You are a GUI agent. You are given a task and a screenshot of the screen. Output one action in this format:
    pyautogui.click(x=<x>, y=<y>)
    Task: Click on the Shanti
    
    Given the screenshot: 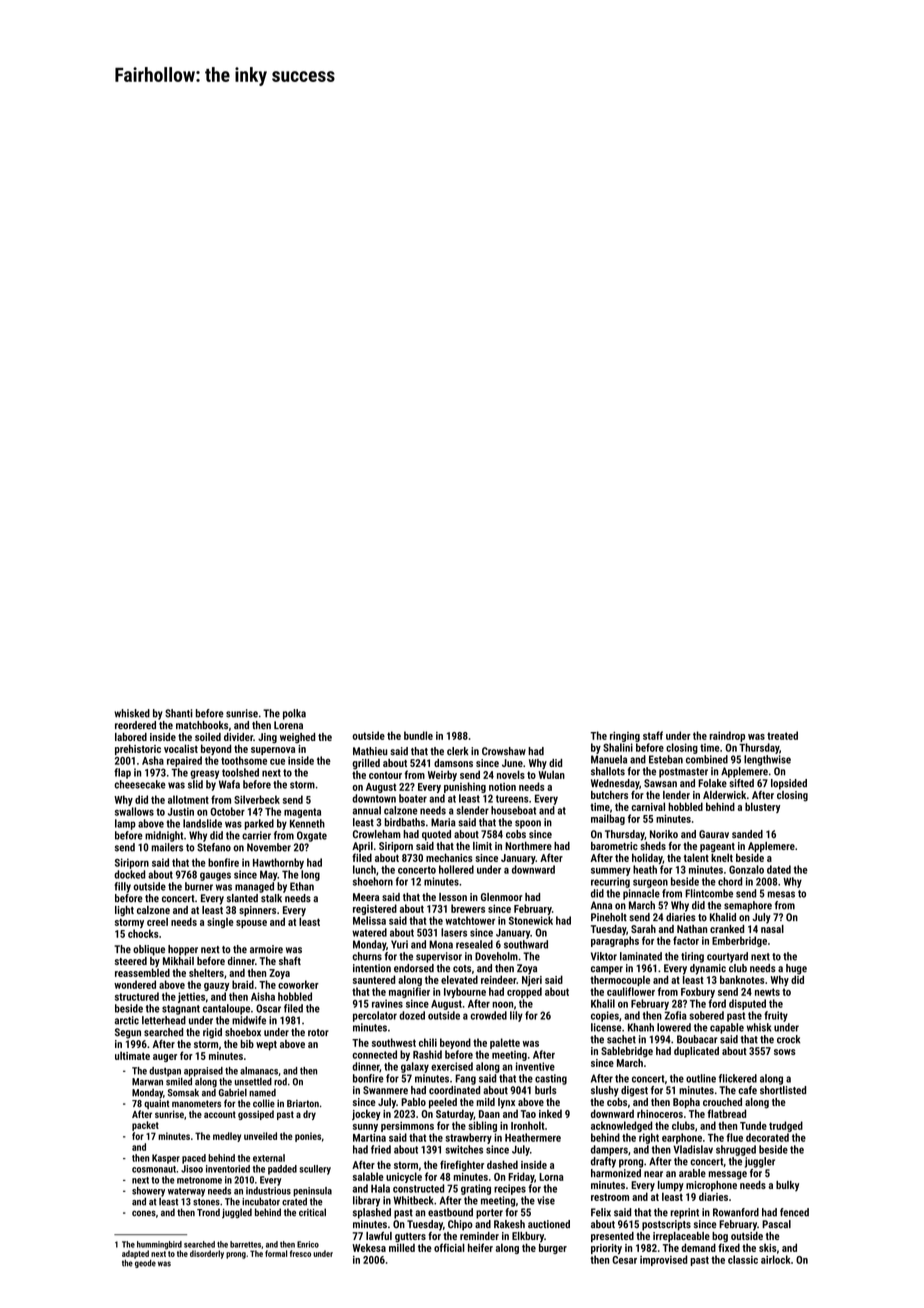 What is the action you would take?
    pyautogui.click(x=179, y=713)
